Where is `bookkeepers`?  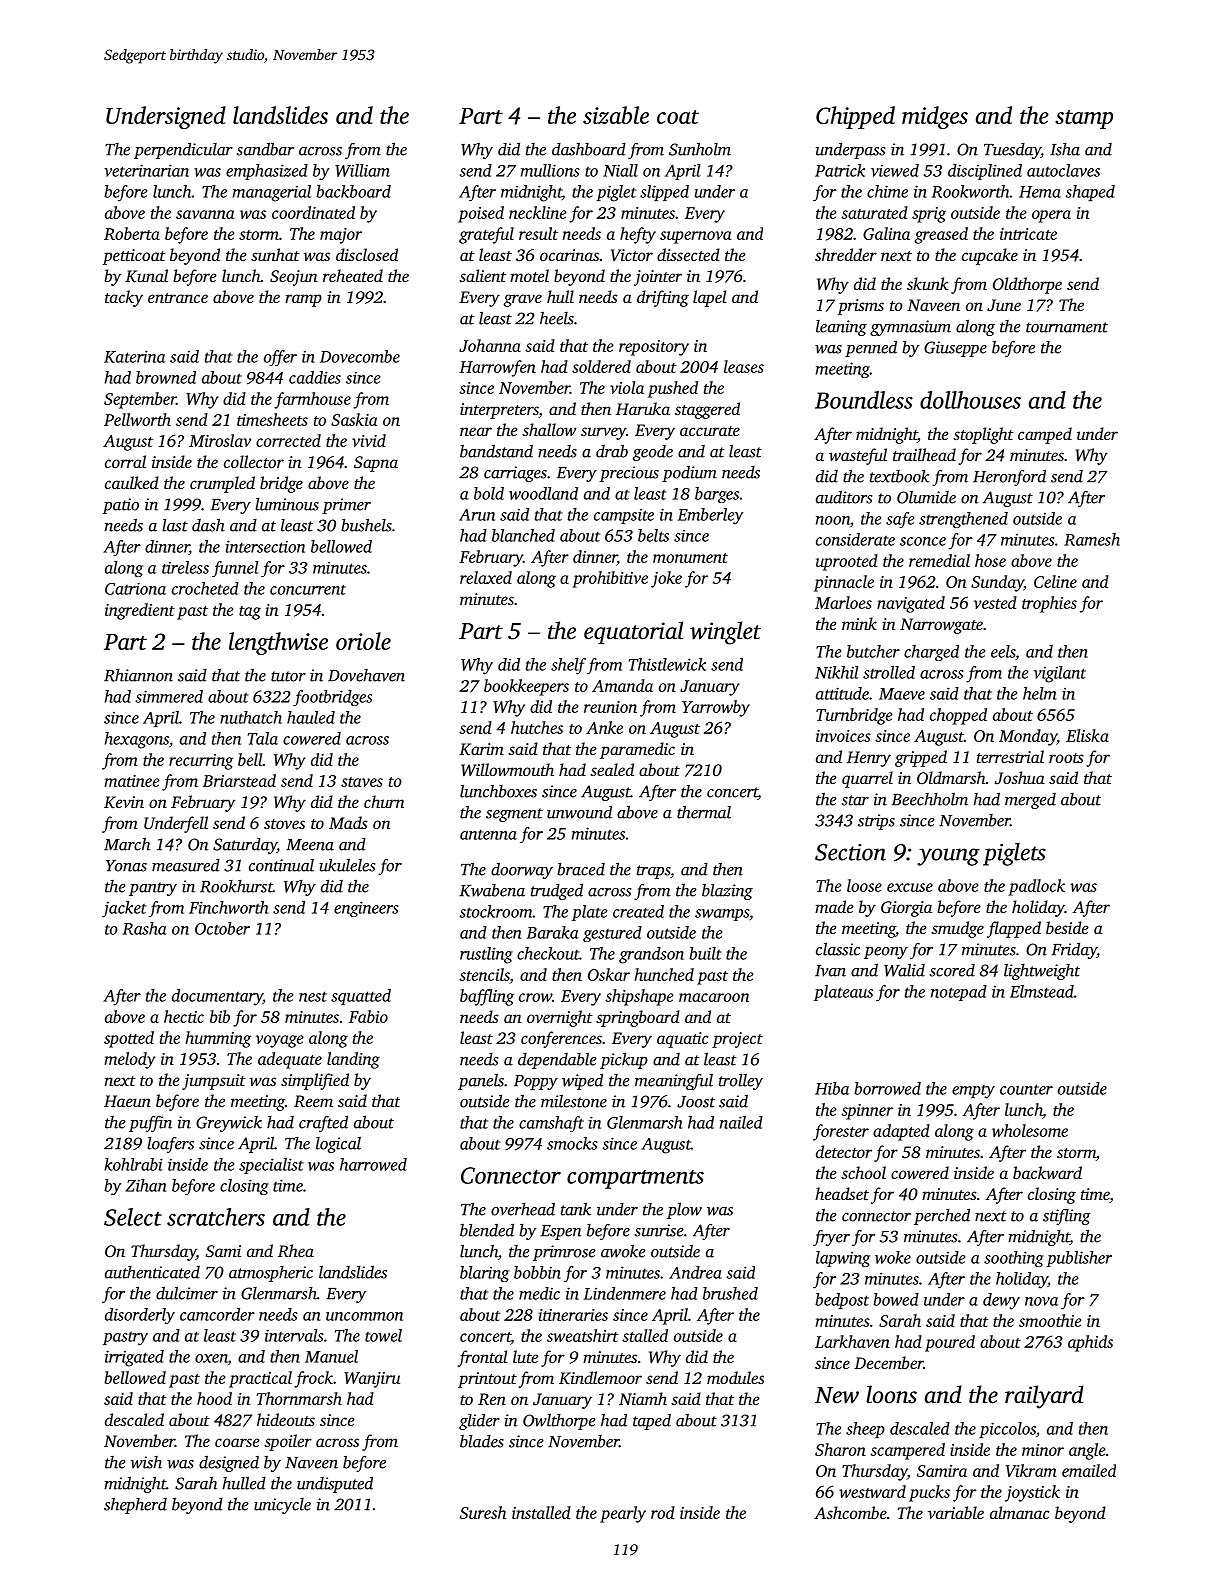 bookkeepers is located at coordinates (526, 687).
